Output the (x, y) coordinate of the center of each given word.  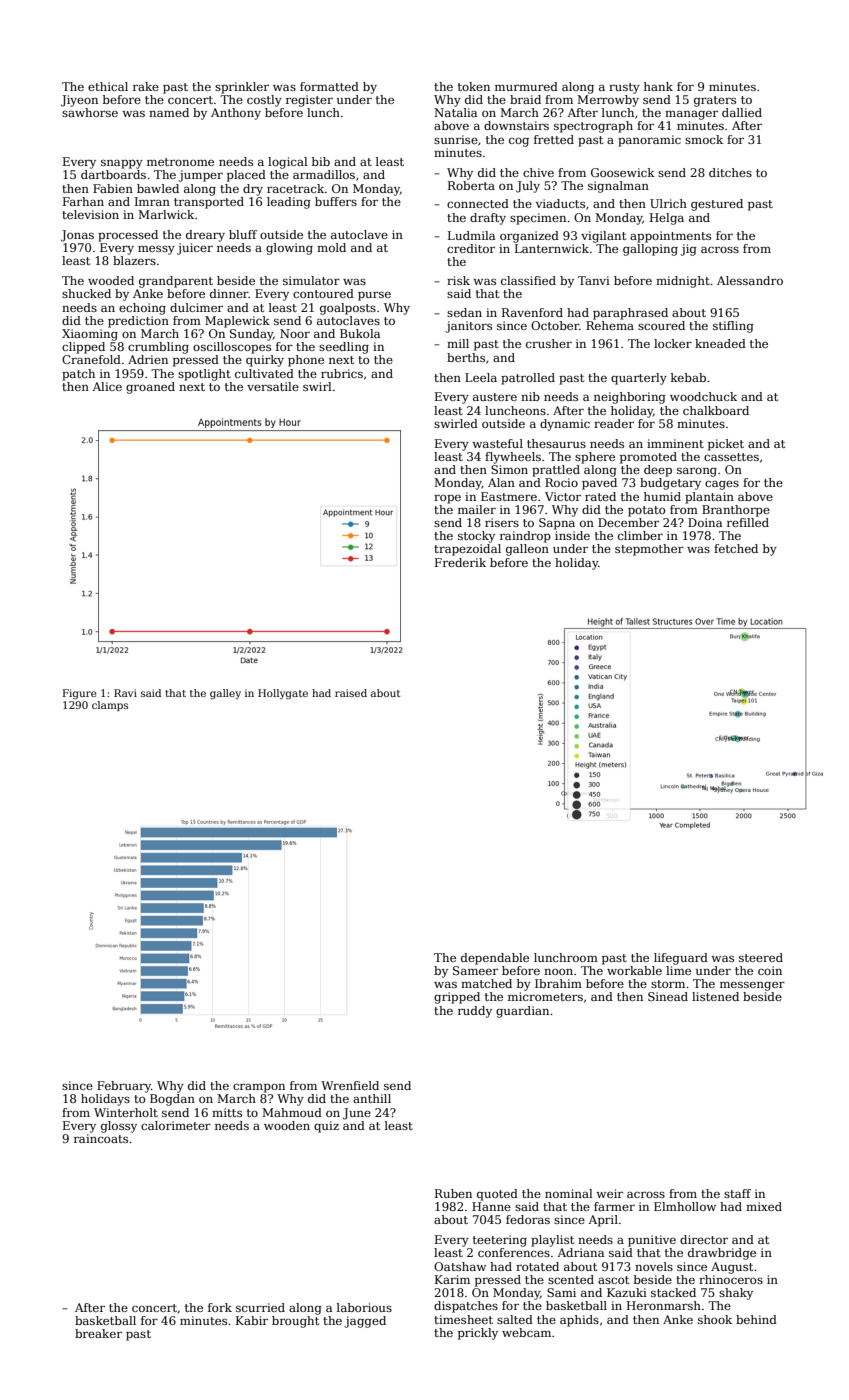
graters (715, 101)
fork (220, 1307)
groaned (150, 388)
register (309, 101)
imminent (675, 443)
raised (351, 693)
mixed (764, 1206)
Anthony (236, 114)
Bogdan (172, 1100)
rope (447, 499)
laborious (364, 1307)
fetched (736, 548)
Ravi (125, 693)
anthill (372, 1098)
